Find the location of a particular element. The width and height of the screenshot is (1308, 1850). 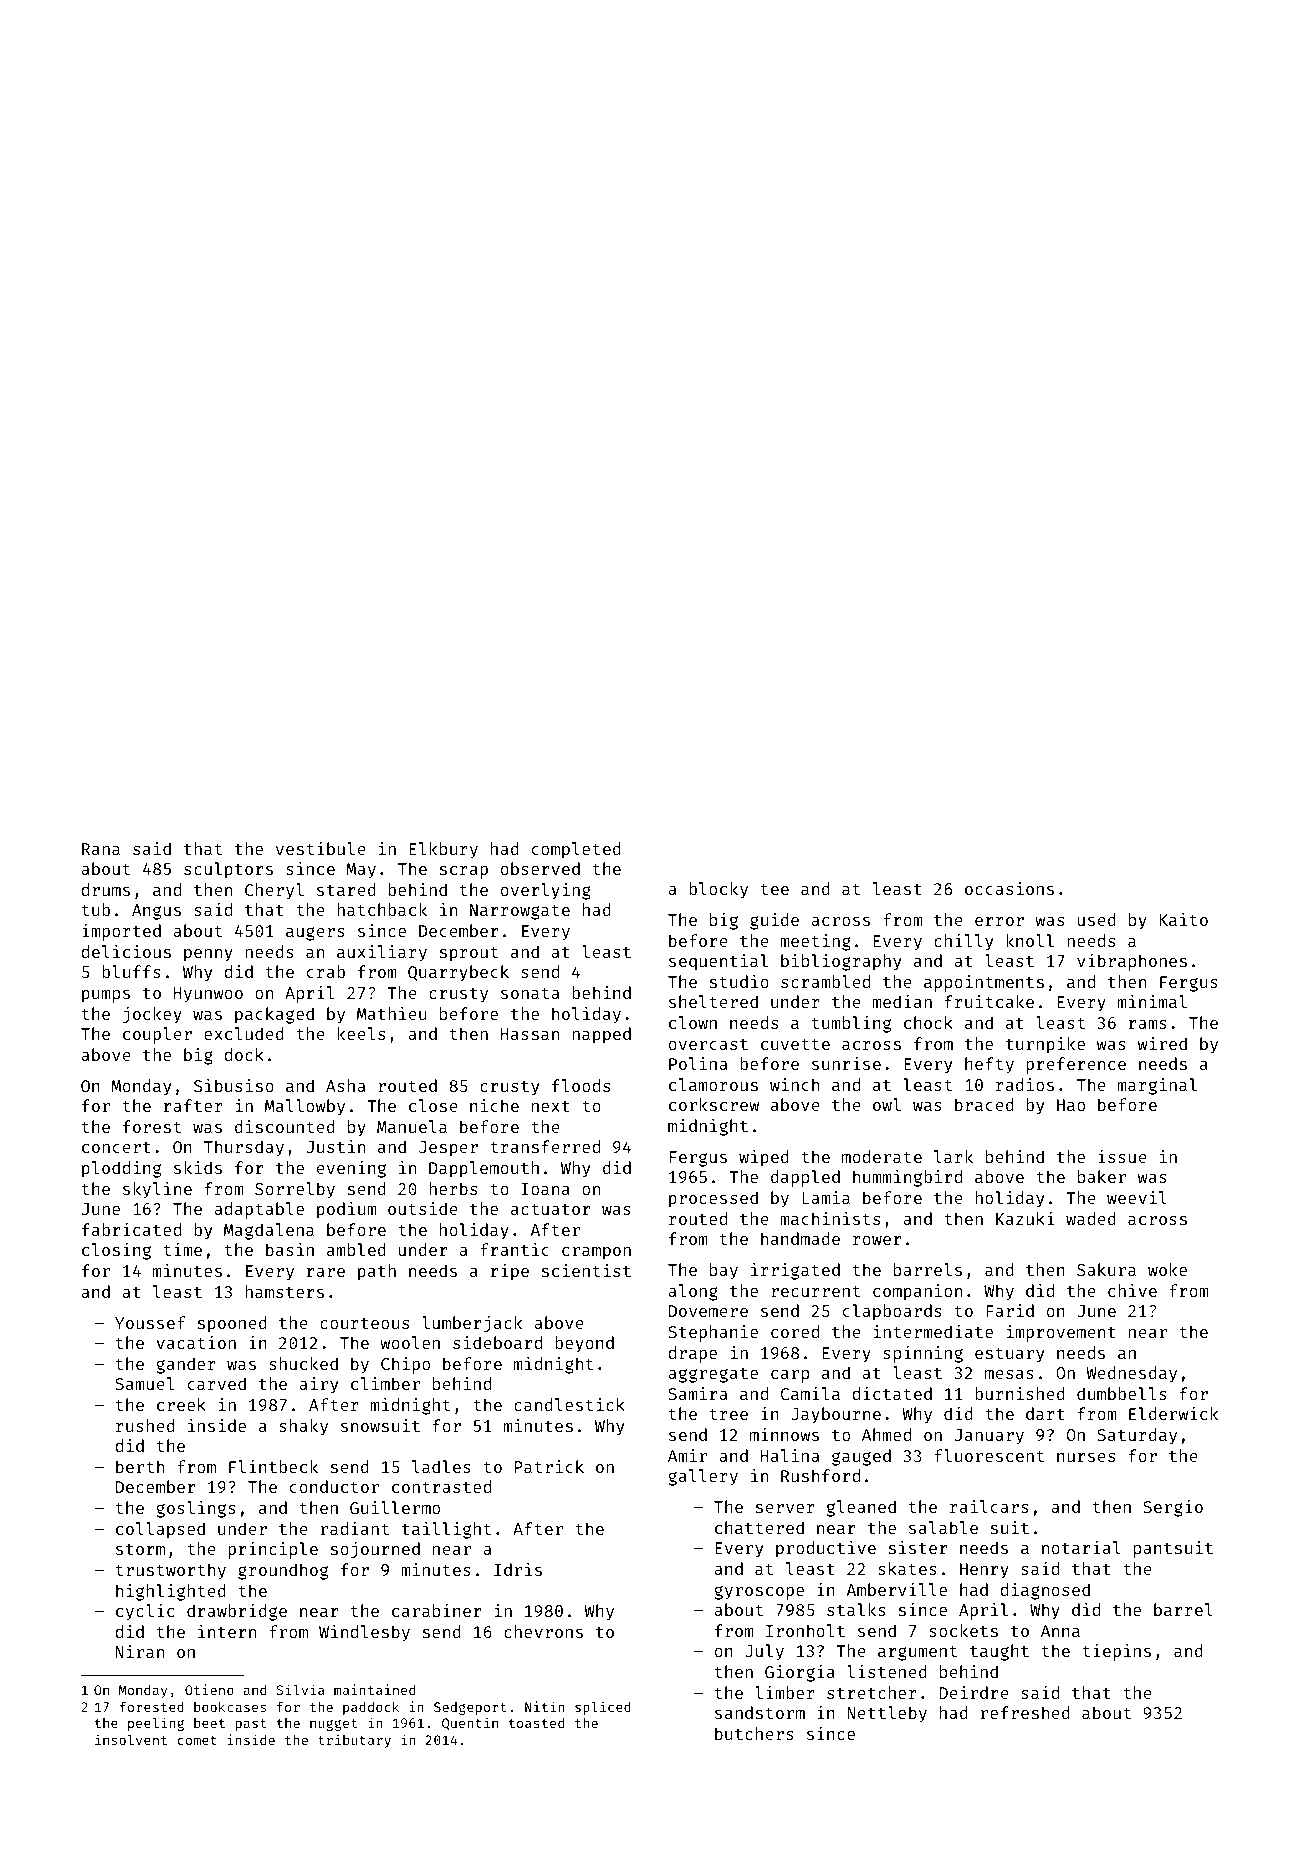

Hyunwoo is located at coordinates (208, 995).
